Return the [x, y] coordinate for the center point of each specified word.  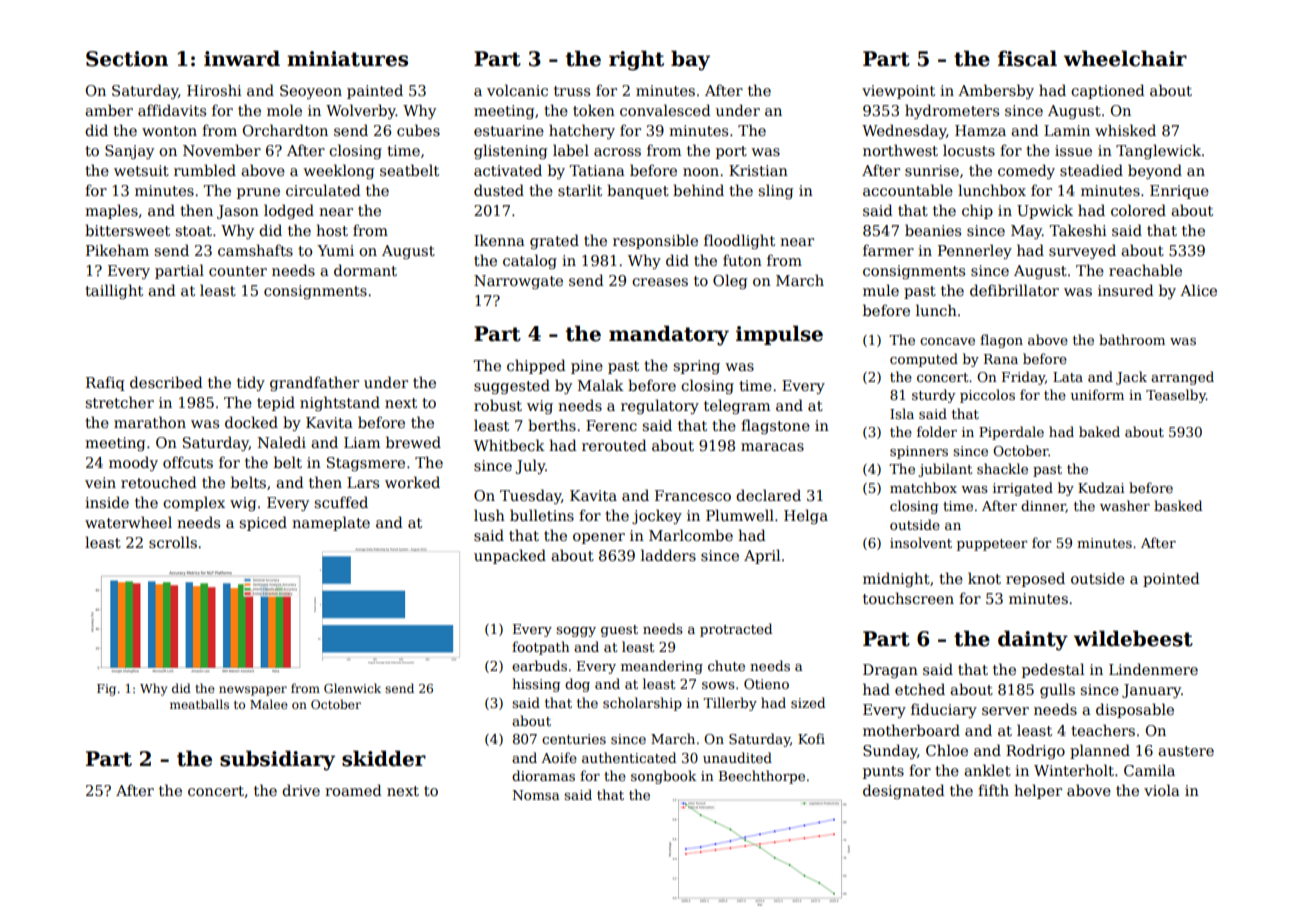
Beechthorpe [762, 777]
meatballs [199, 704]
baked [1099, 431]
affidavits [172, 110]
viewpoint [898, 92]
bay [690, 60]
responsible [655, 241]
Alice [1198, 290]
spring [696, 367]
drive [301, 790]
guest [619, 631]
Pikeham [117, 250]
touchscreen [908, 598]
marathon [150, 422]
